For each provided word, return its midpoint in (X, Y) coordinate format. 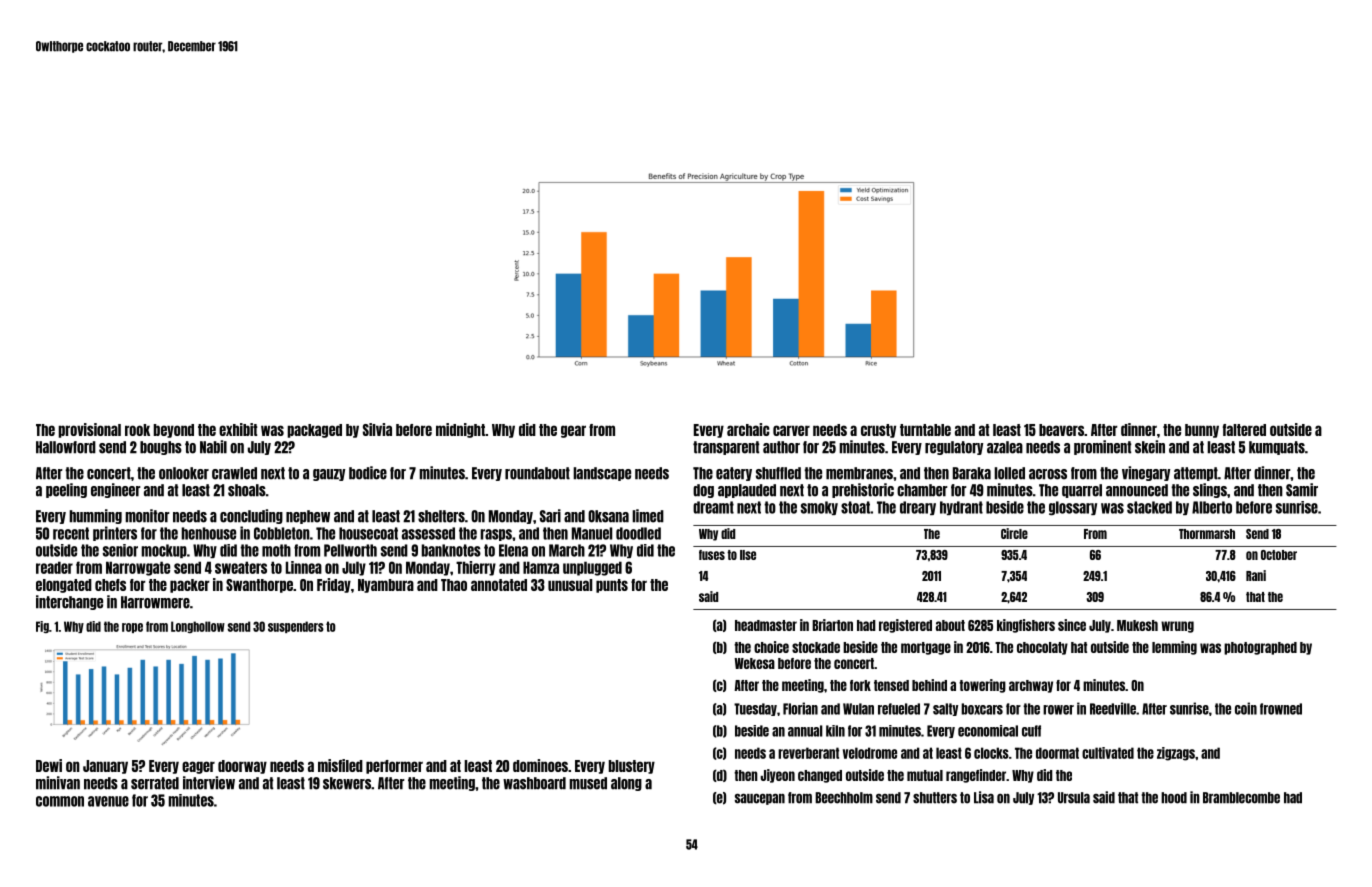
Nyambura (386, 586)
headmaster (766, 625)
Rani (1256, 575)
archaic (748, 429)
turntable (925, 430)
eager (198, 767)
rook (137, 430)
